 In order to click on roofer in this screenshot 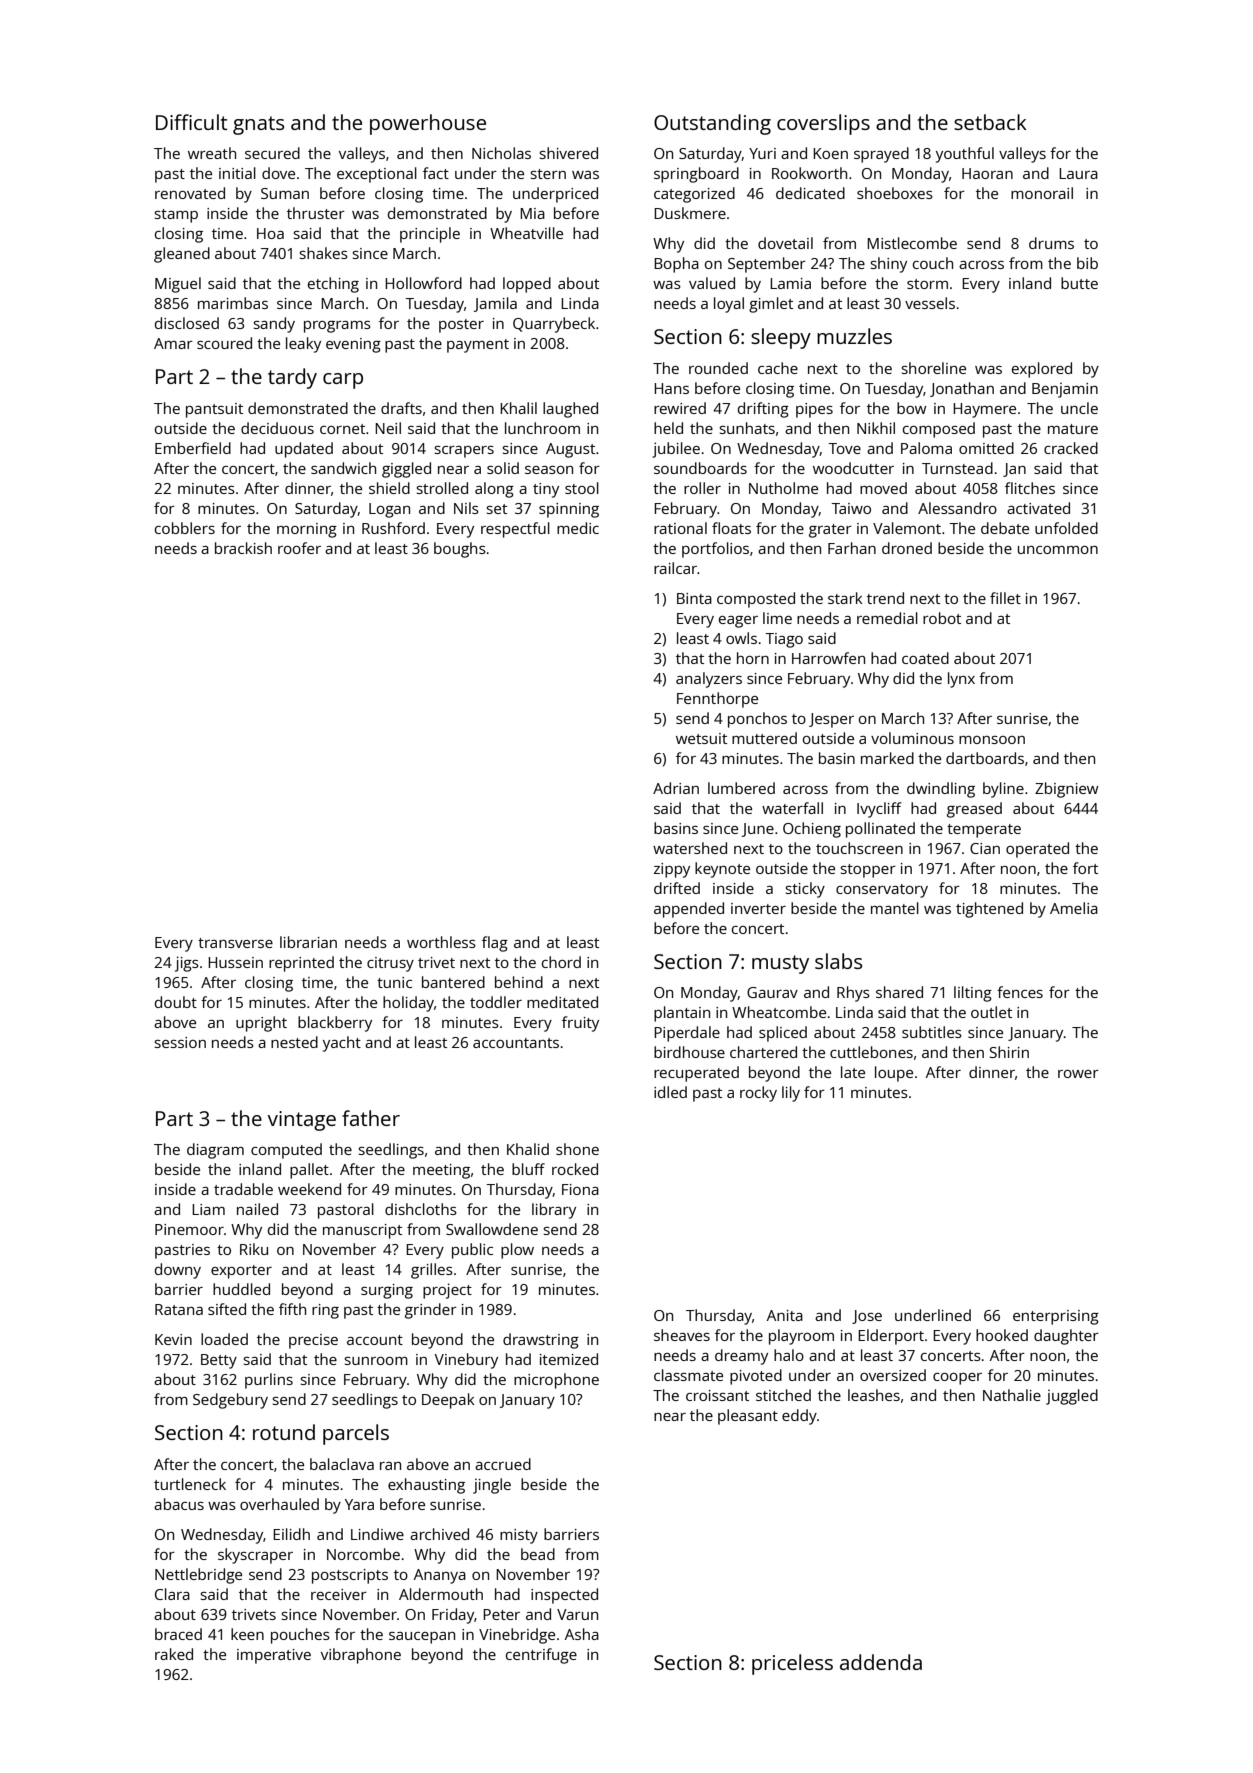, I will do `click(299, 548)`.
